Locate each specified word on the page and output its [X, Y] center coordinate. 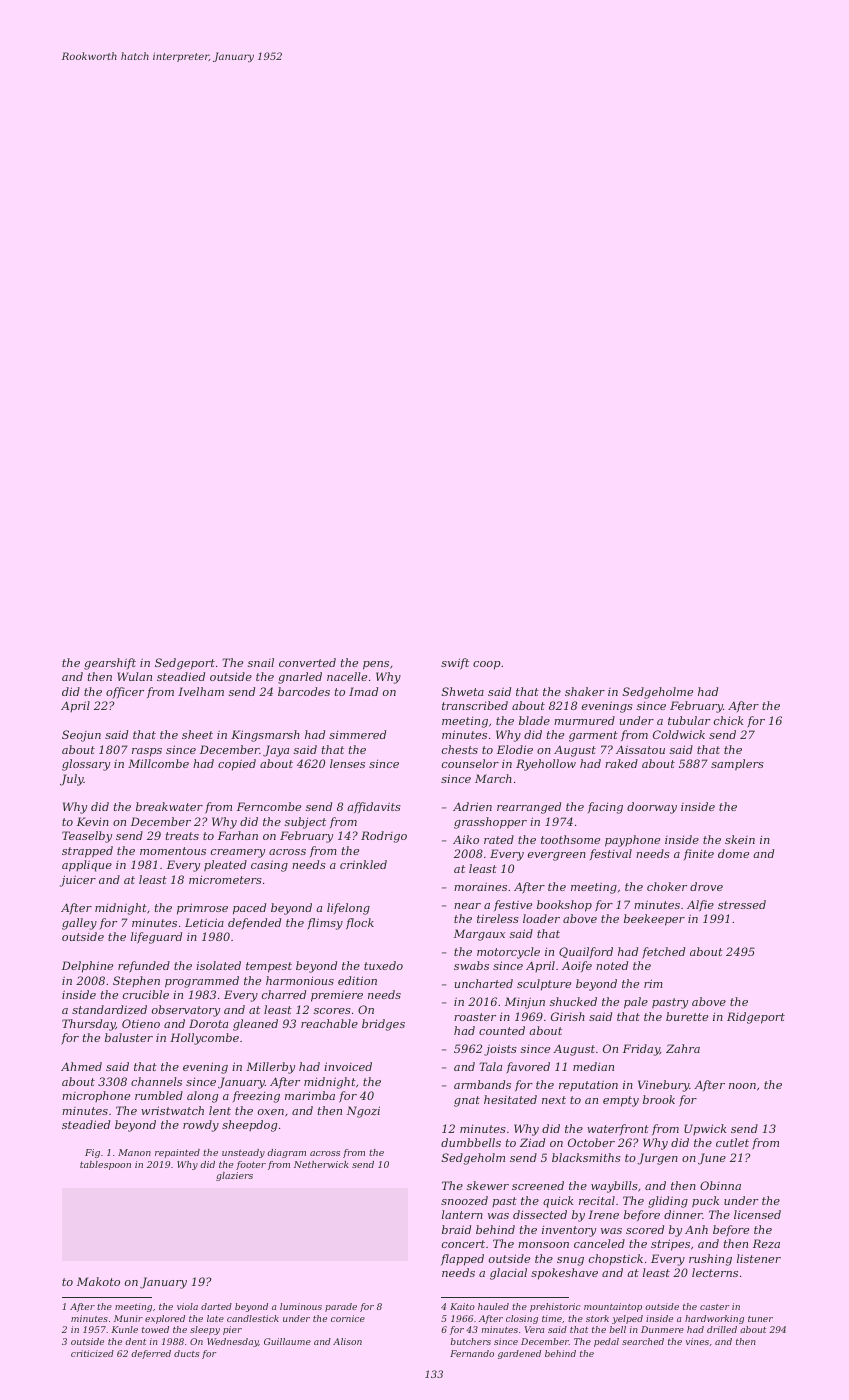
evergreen [557, 856]
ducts [186, 1353]
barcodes [304, 691]
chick [729, 720]
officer [125, 692]
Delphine [87, 967]
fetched [663, 953]
